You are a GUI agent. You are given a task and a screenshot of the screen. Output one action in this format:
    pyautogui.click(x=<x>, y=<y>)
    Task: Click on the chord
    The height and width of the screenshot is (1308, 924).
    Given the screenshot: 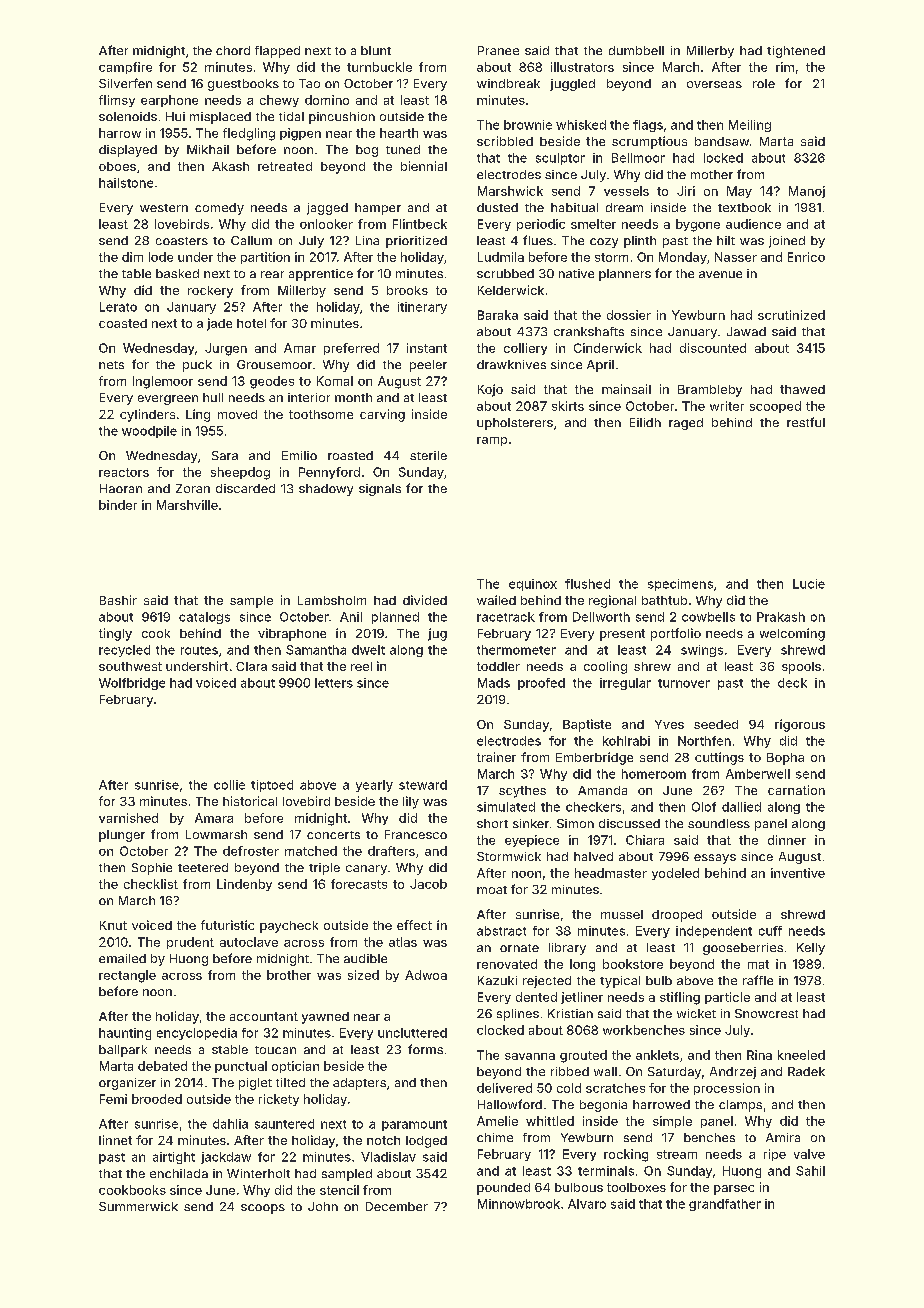 What is the action you would take?
    pyautogui.click(x=233, y=50)
